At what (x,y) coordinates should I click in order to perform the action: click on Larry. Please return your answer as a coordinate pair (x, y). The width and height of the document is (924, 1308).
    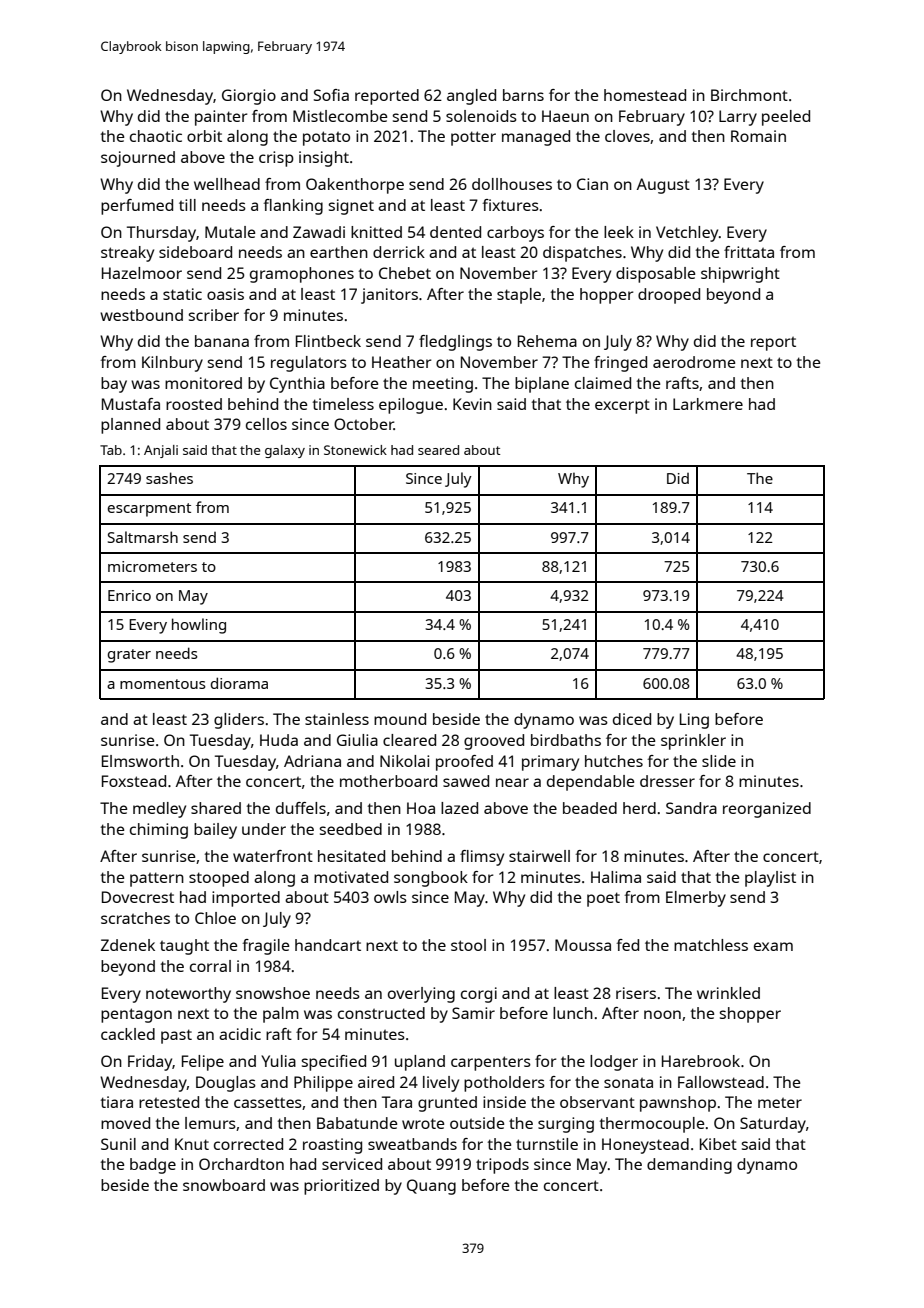
    Looking at the image, I should click on (738, 118).
